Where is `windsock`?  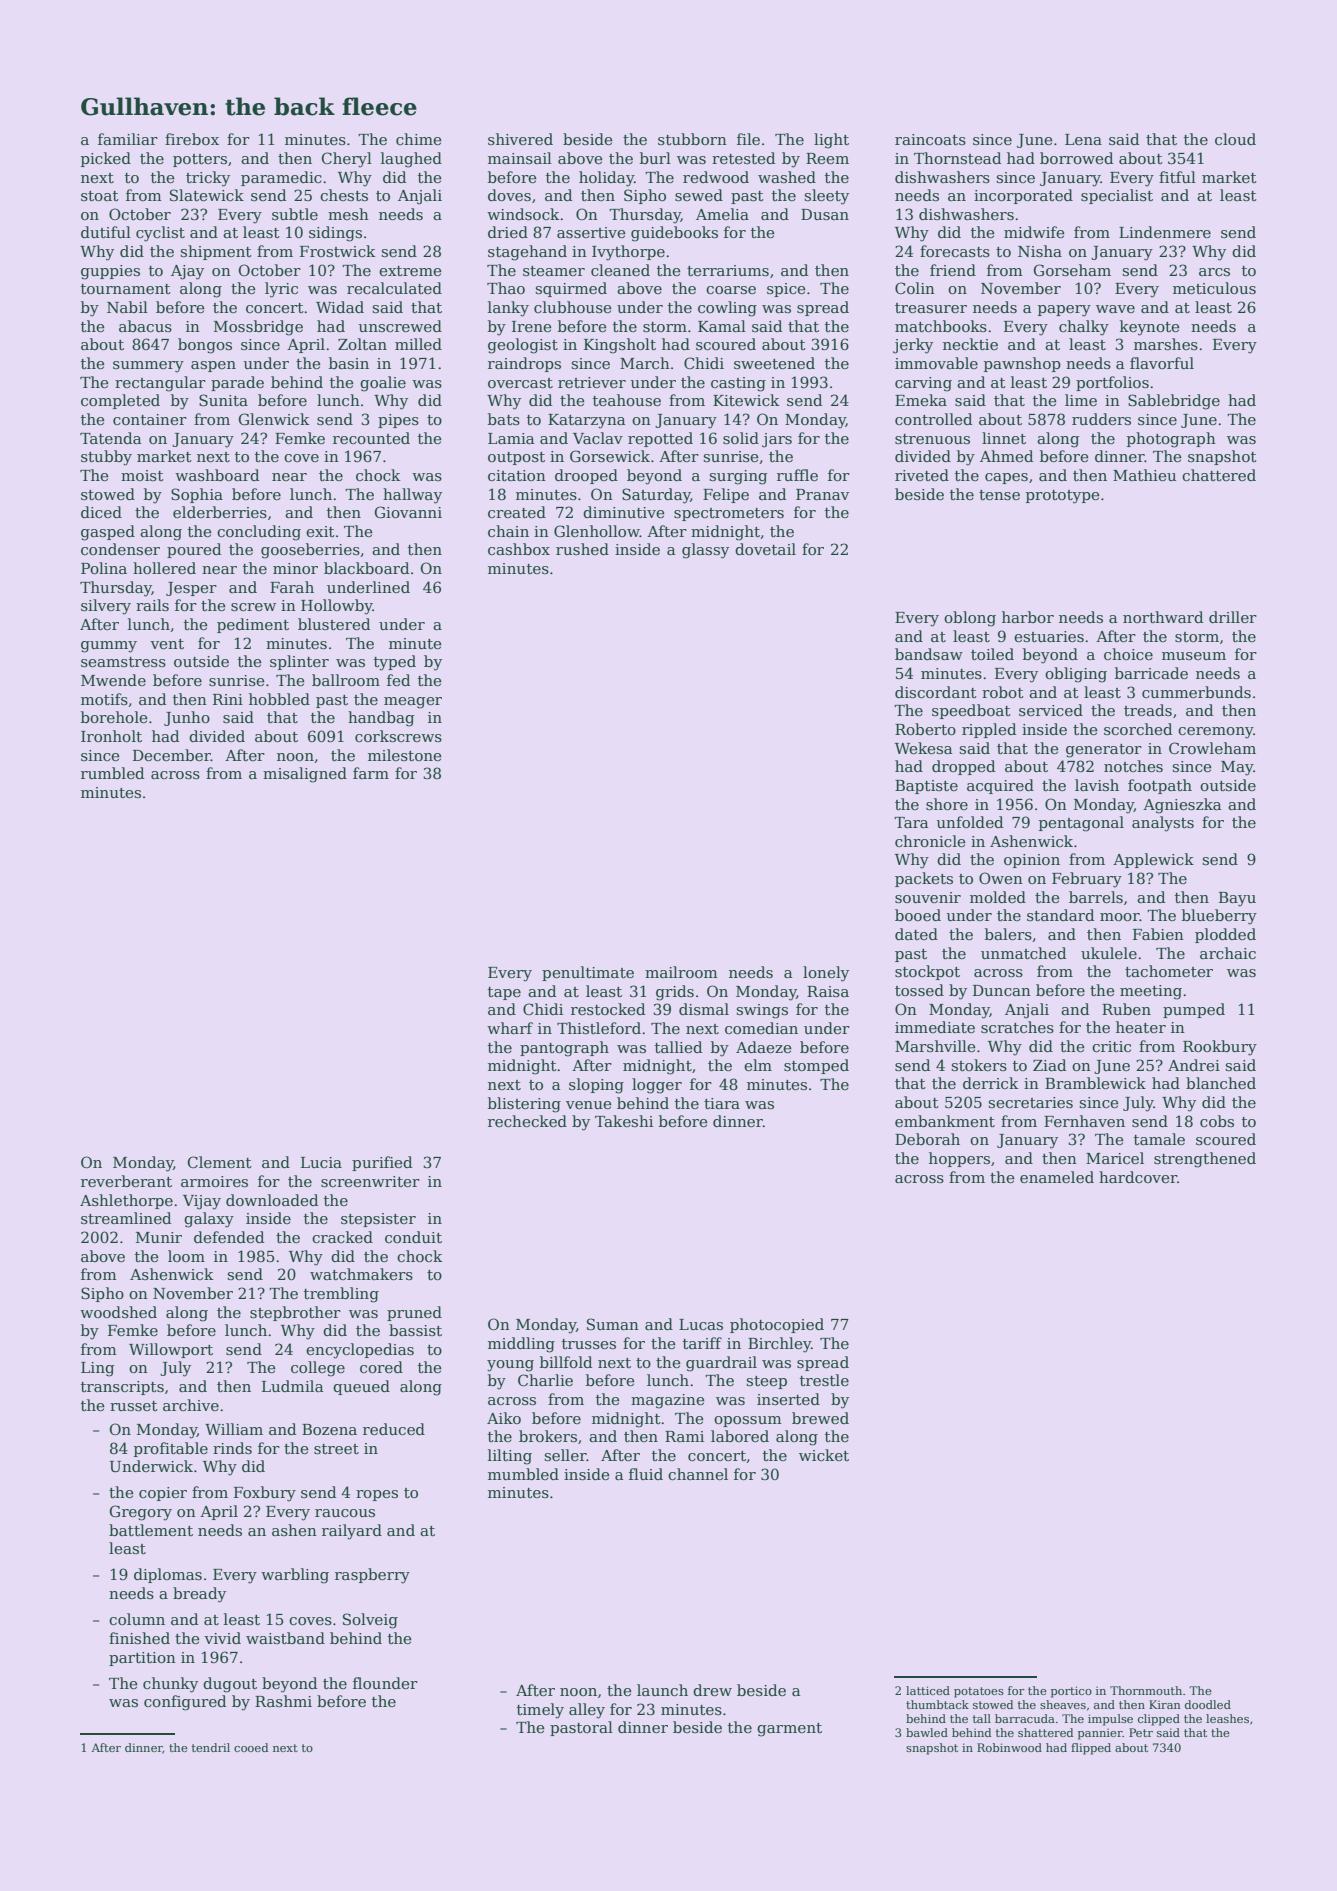 windsock is located at coordinates (523, 214).
